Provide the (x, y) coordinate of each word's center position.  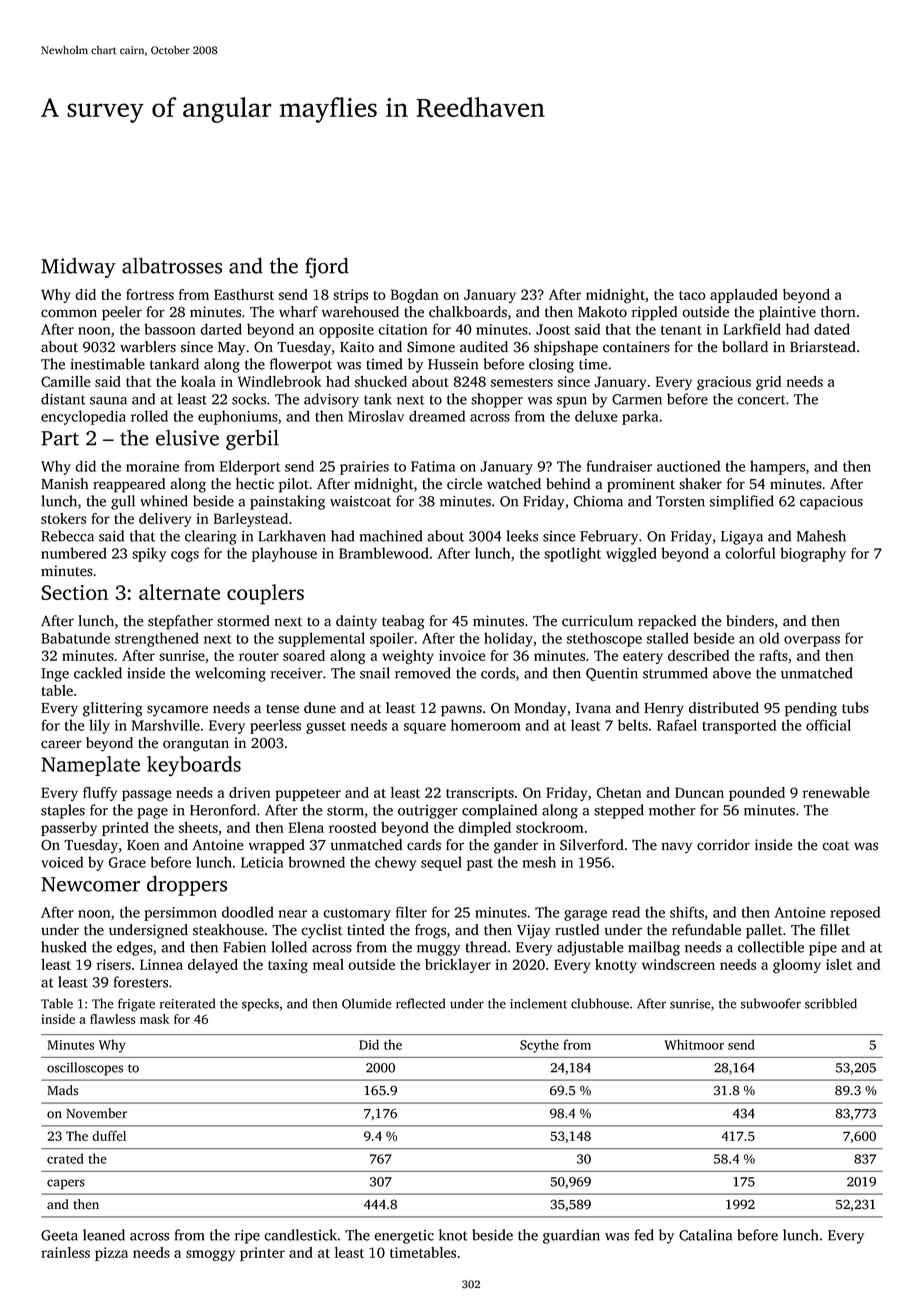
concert (761, 400)
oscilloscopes (85, 1069)
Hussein (453, 364)
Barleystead (251, 520)
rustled (577, 930)
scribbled (831, 1003)
